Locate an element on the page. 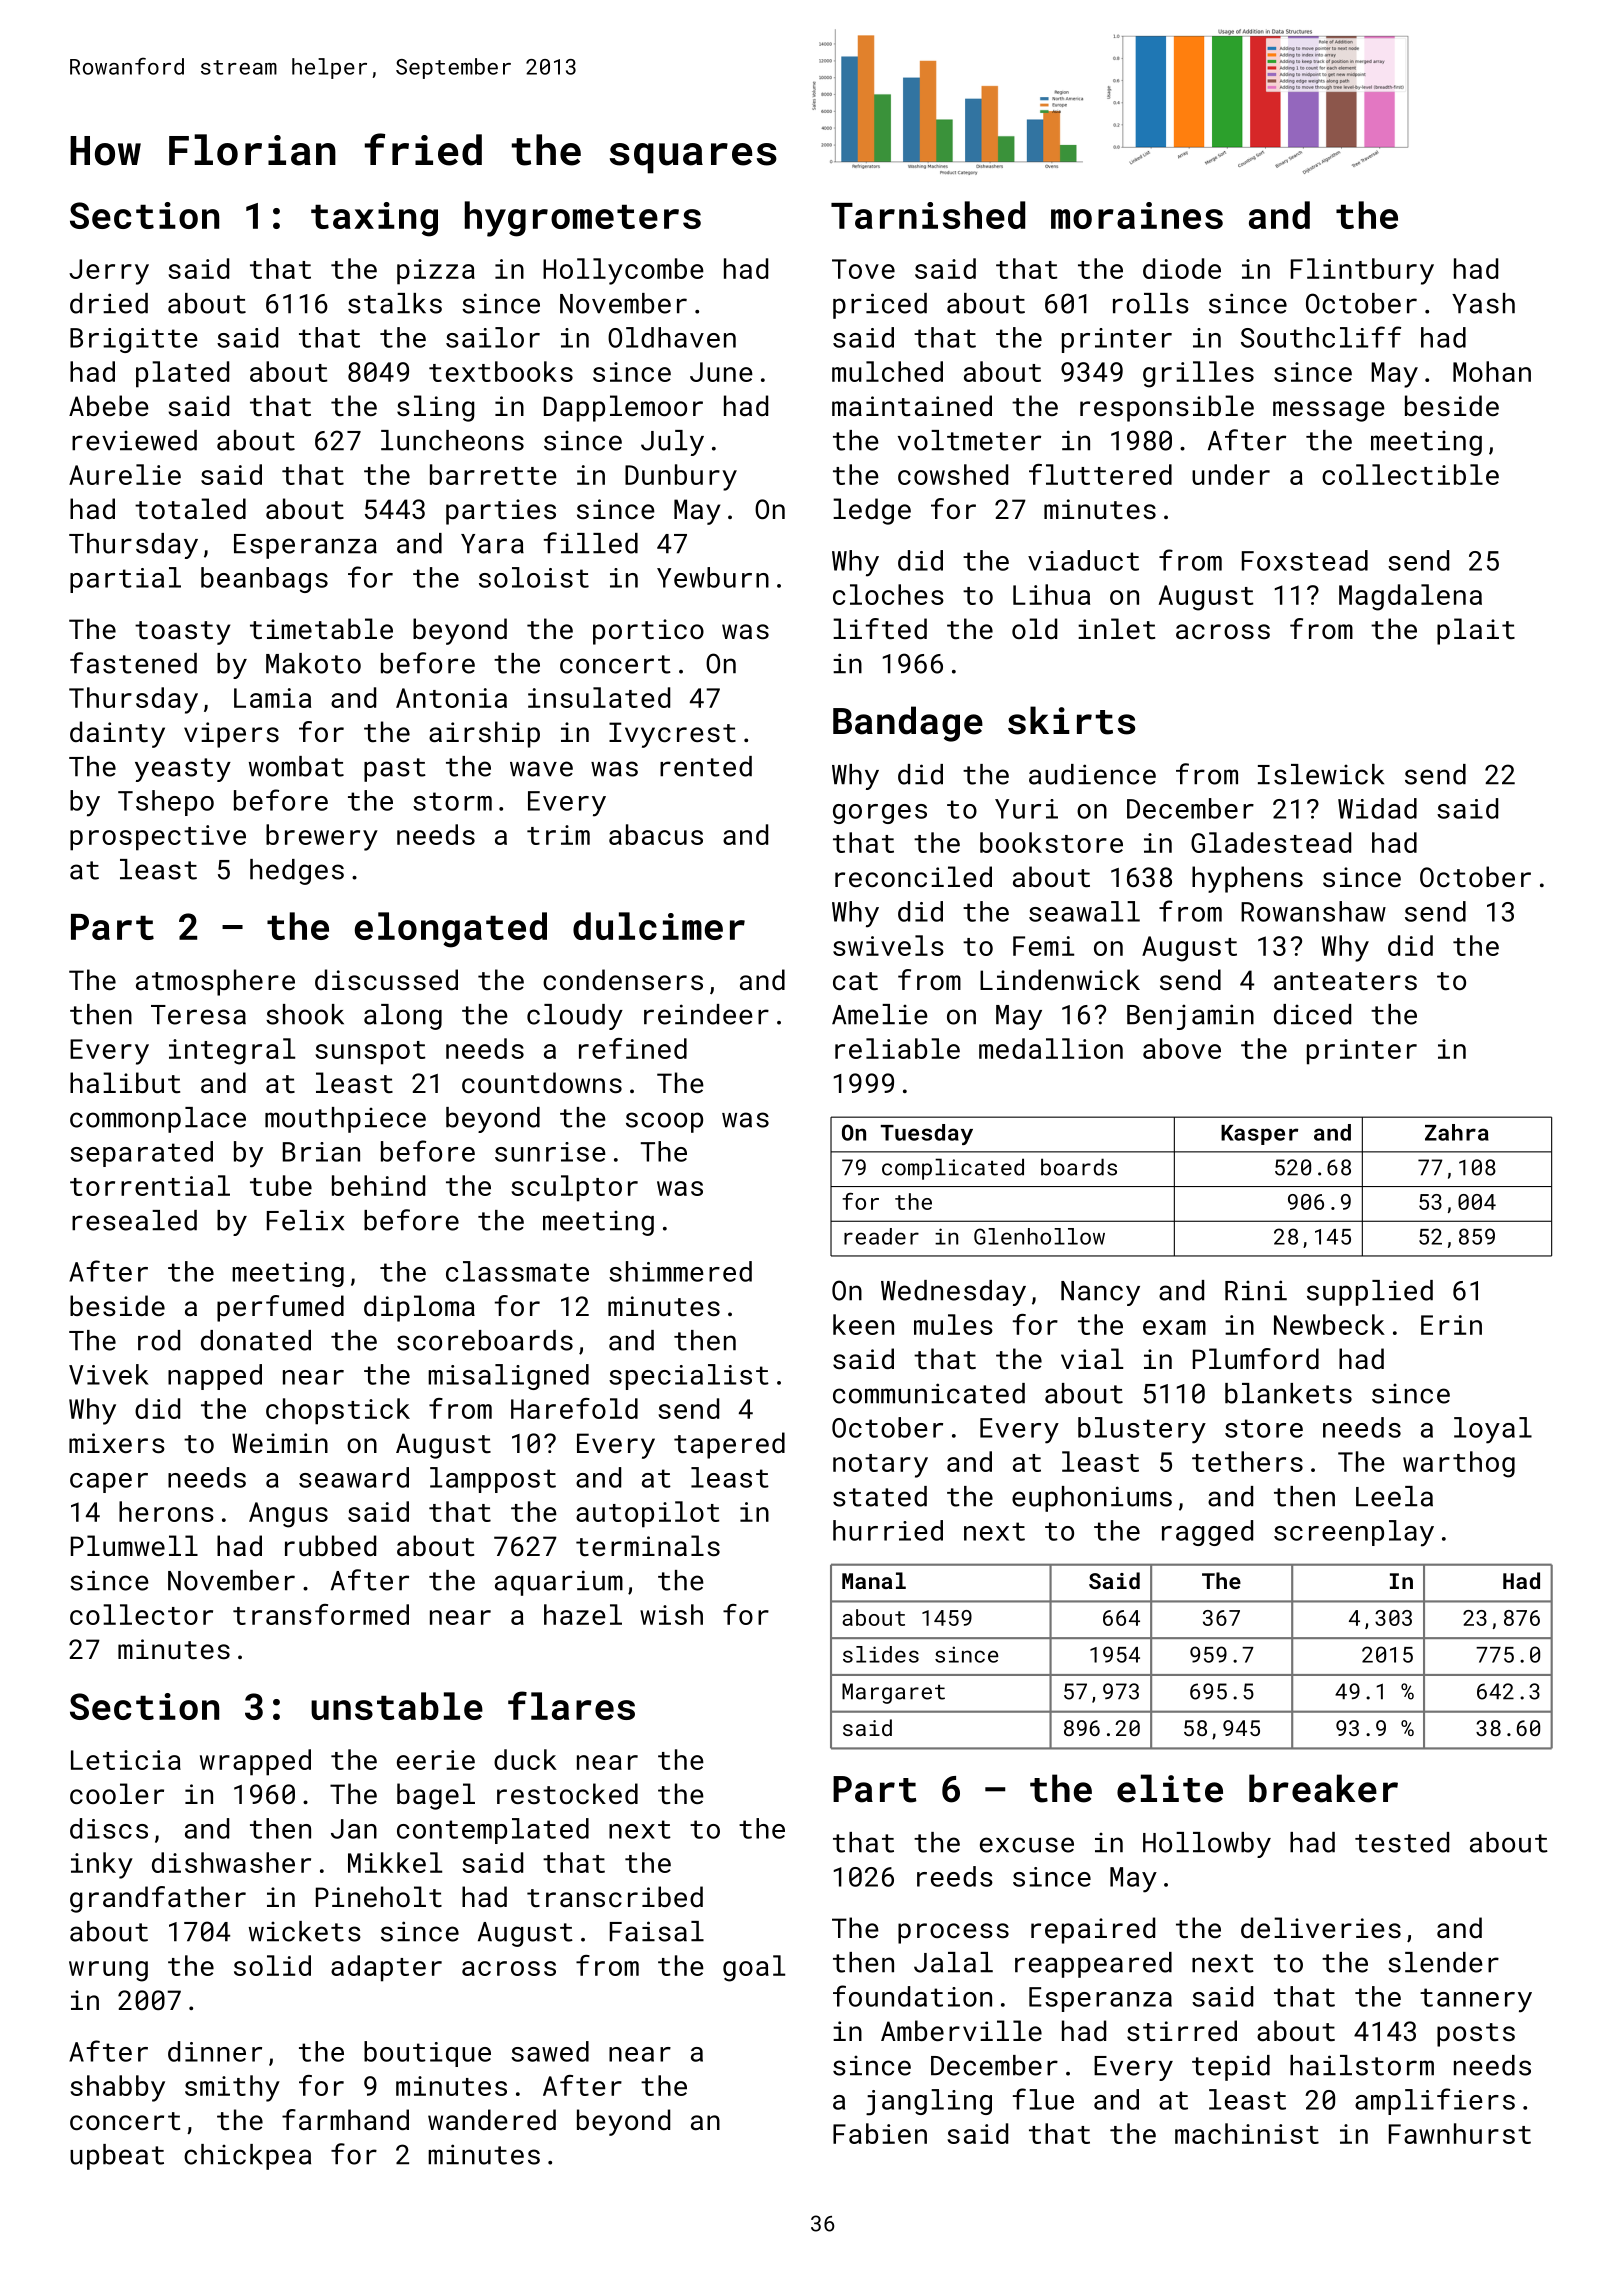  wrapped is located at coordinates (255, 1762).
